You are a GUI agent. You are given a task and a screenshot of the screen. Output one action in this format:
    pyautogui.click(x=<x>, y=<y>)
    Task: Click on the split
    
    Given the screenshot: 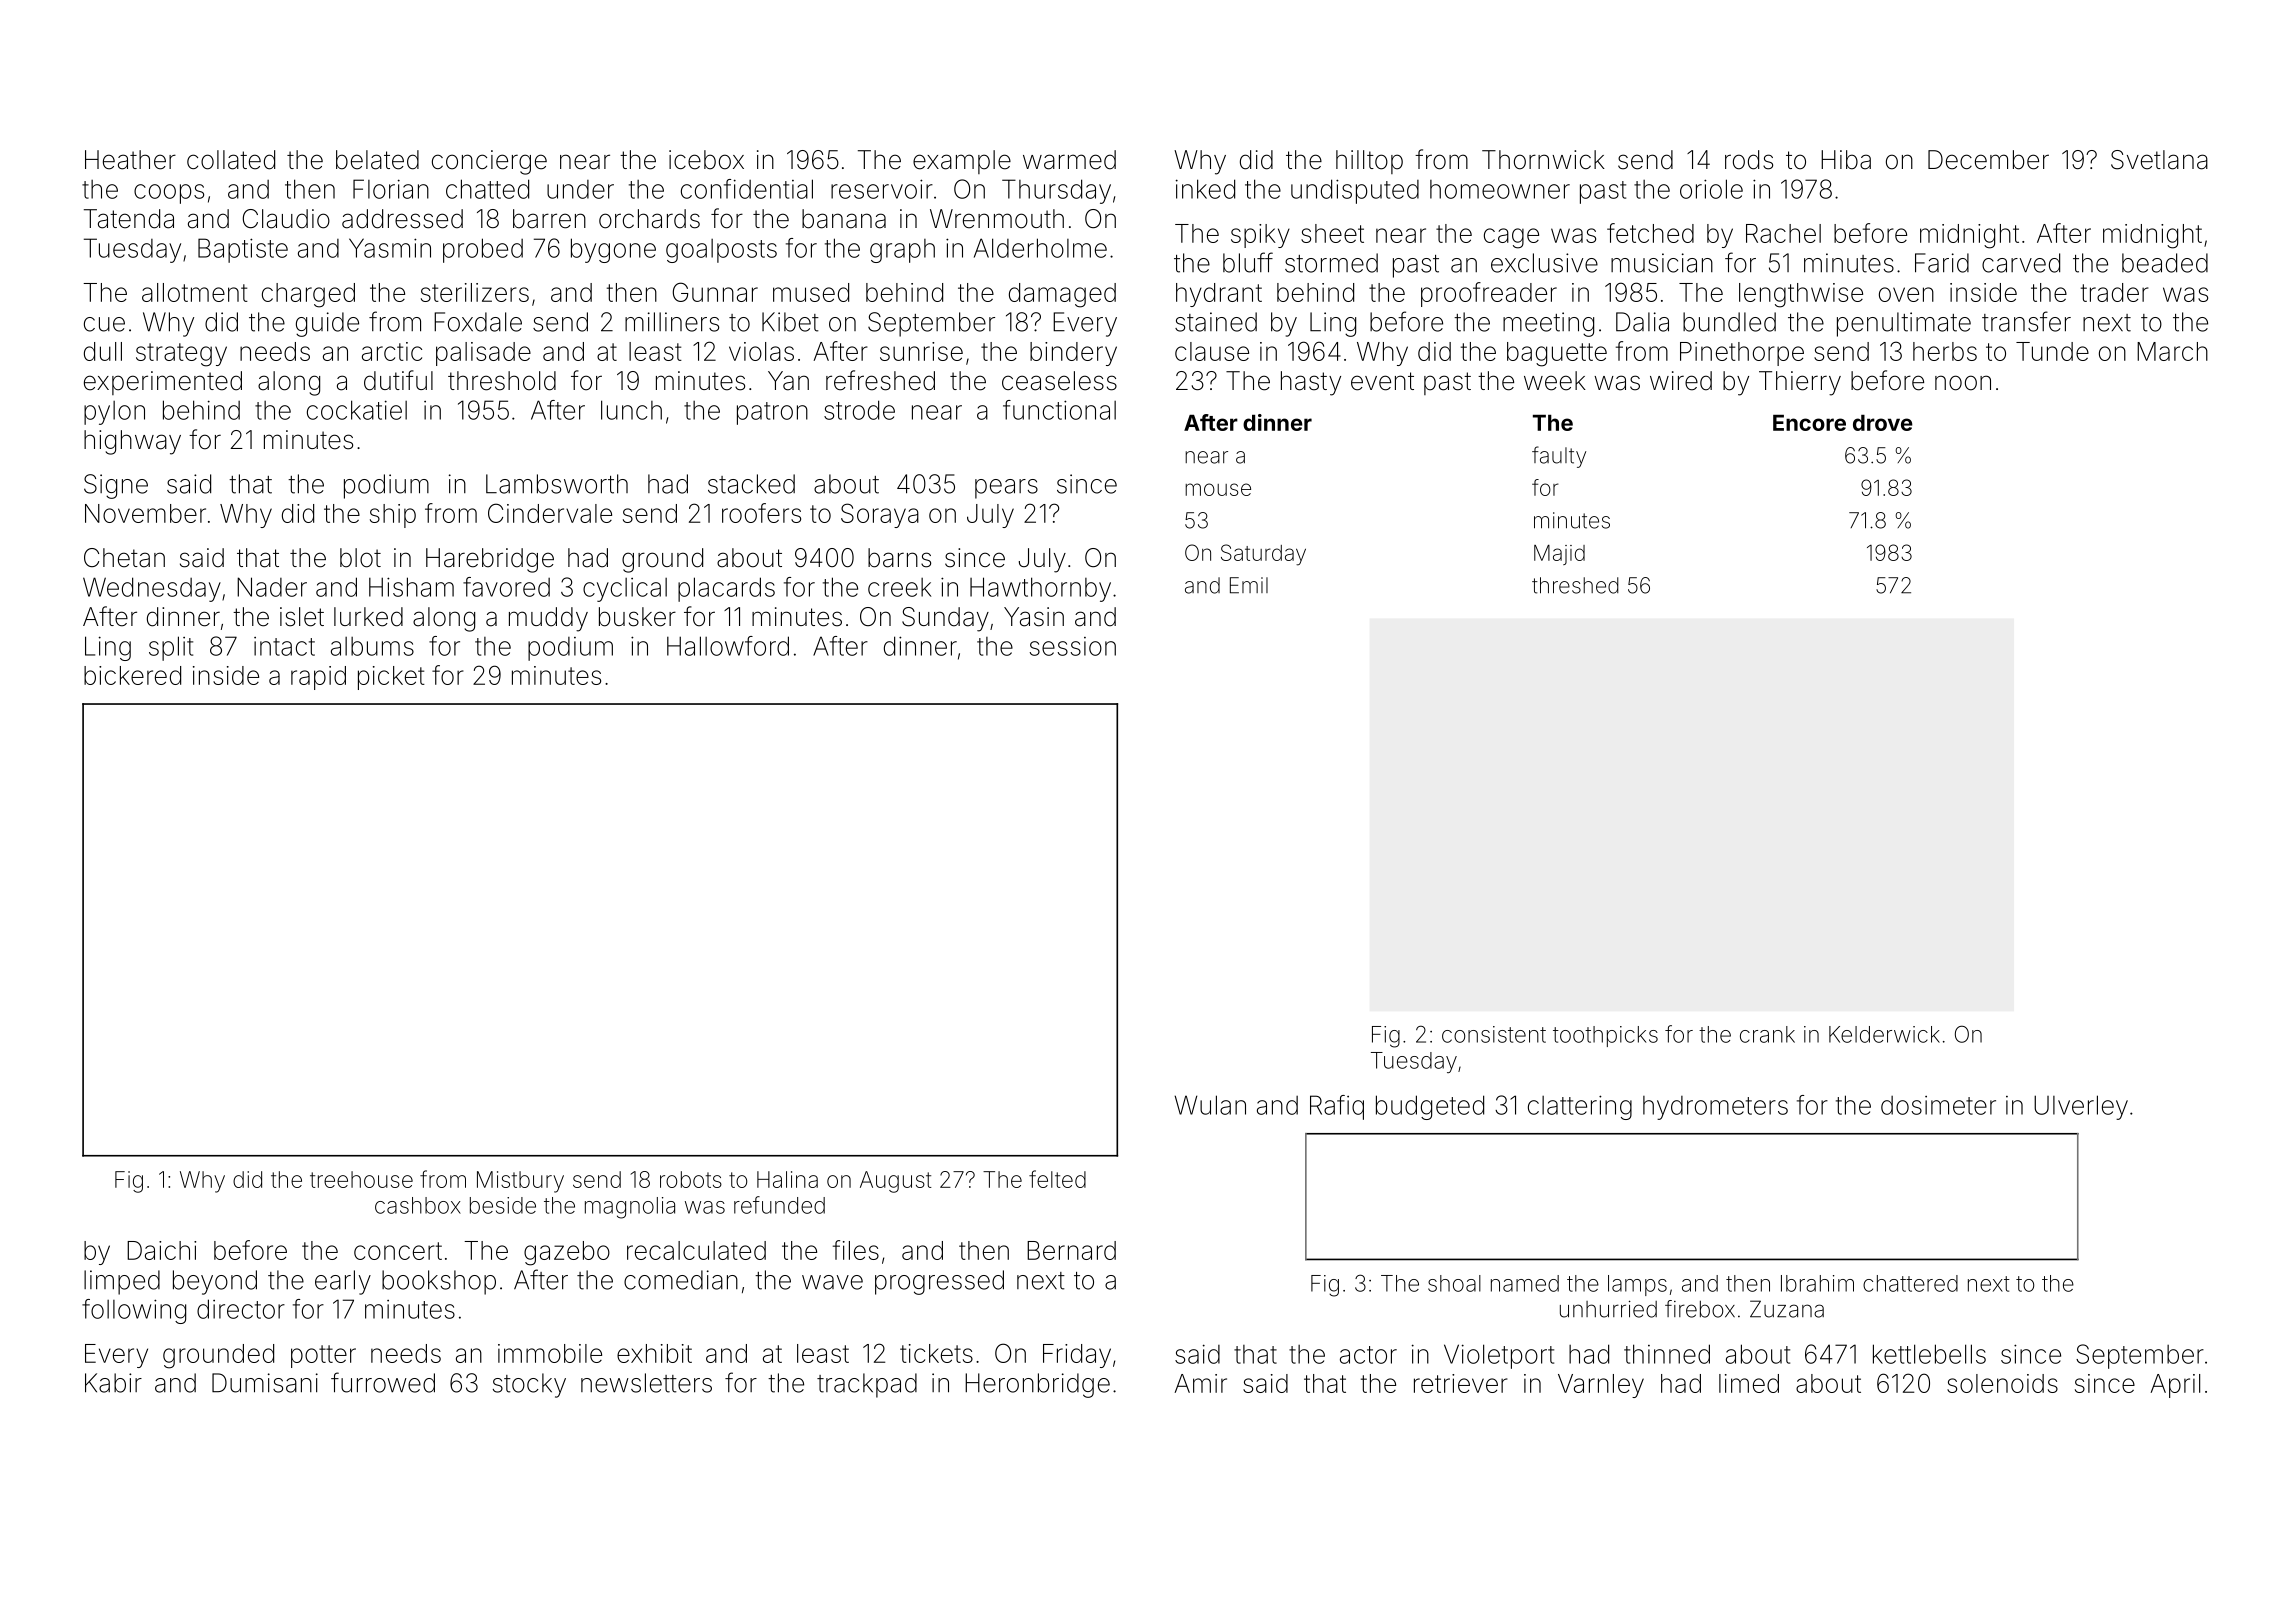 What is the action you would take?
    pyautogui.click(x=171, y=648)
